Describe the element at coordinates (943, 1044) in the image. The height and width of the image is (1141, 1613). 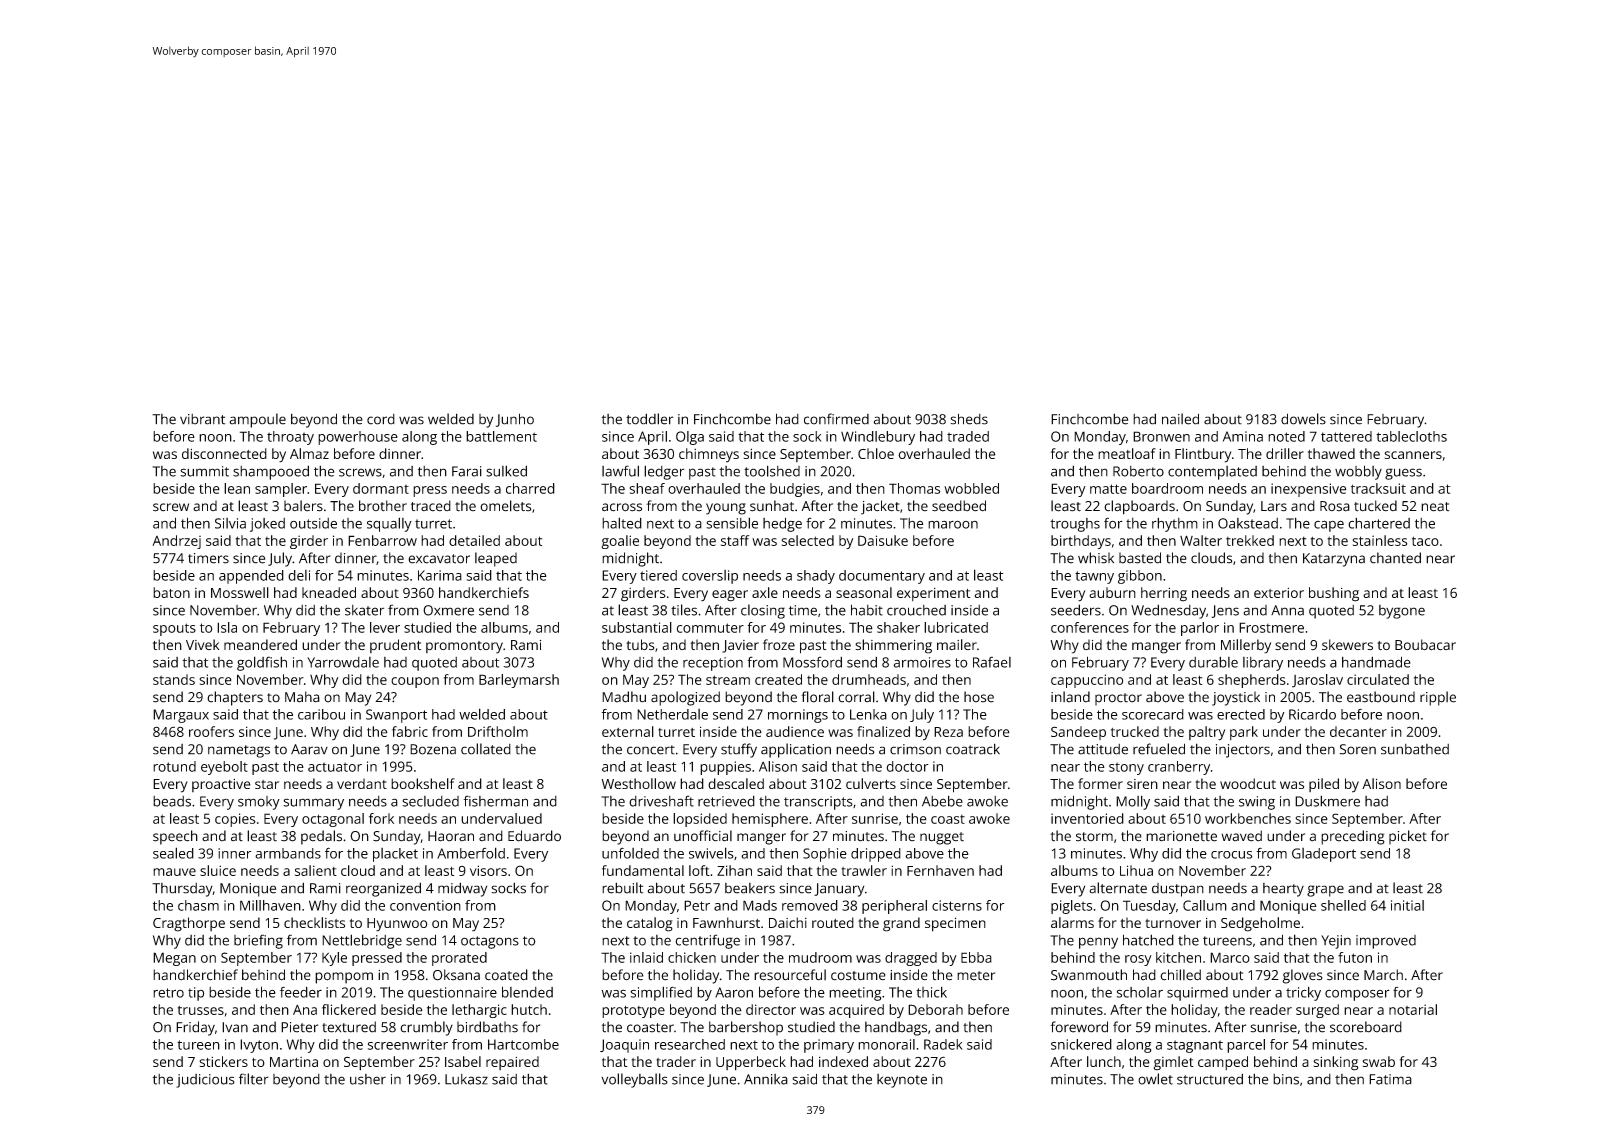
I see `Radek` at that location.
